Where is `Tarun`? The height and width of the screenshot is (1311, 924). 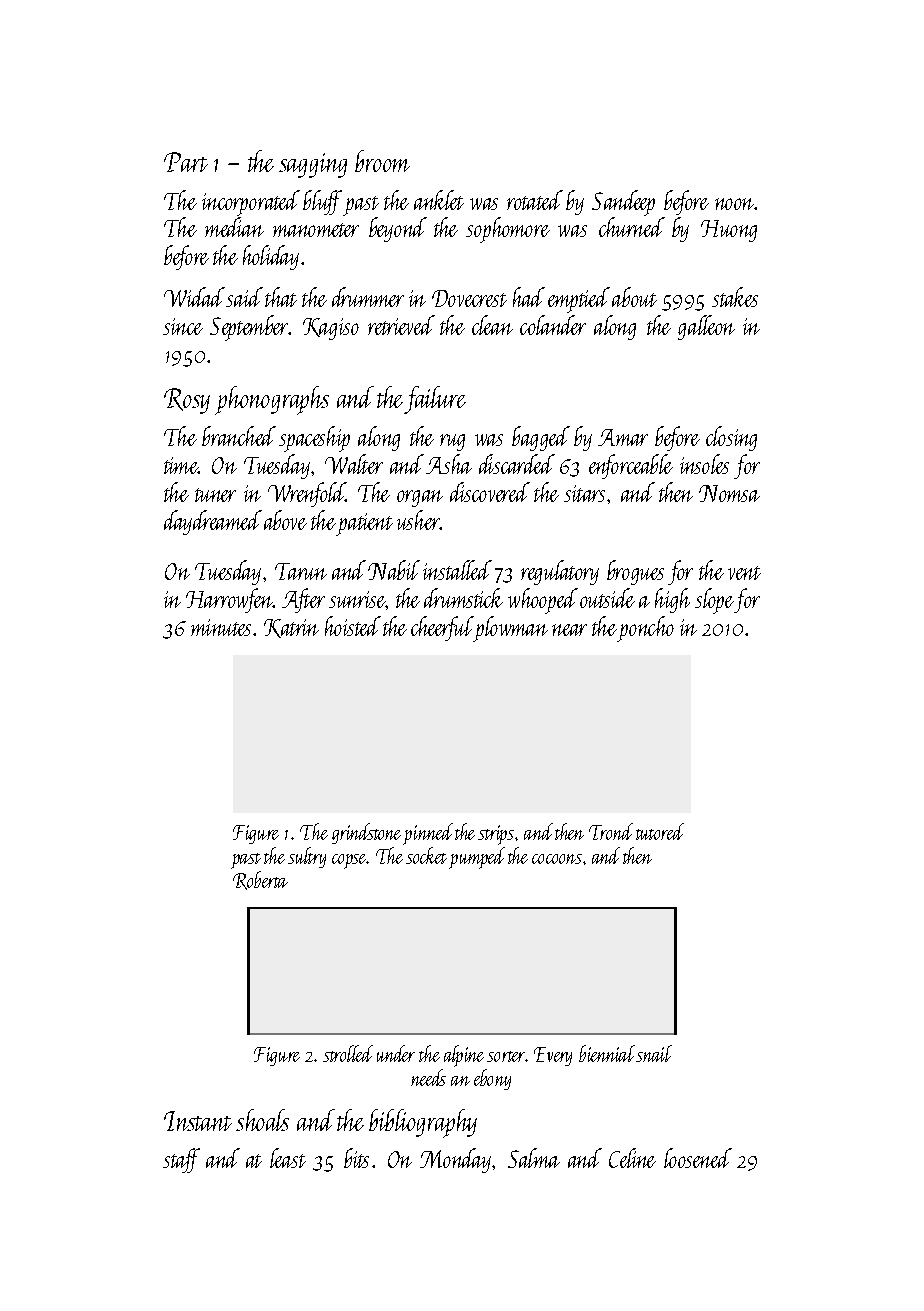 Tarun is located at coordinates (301, 571).
